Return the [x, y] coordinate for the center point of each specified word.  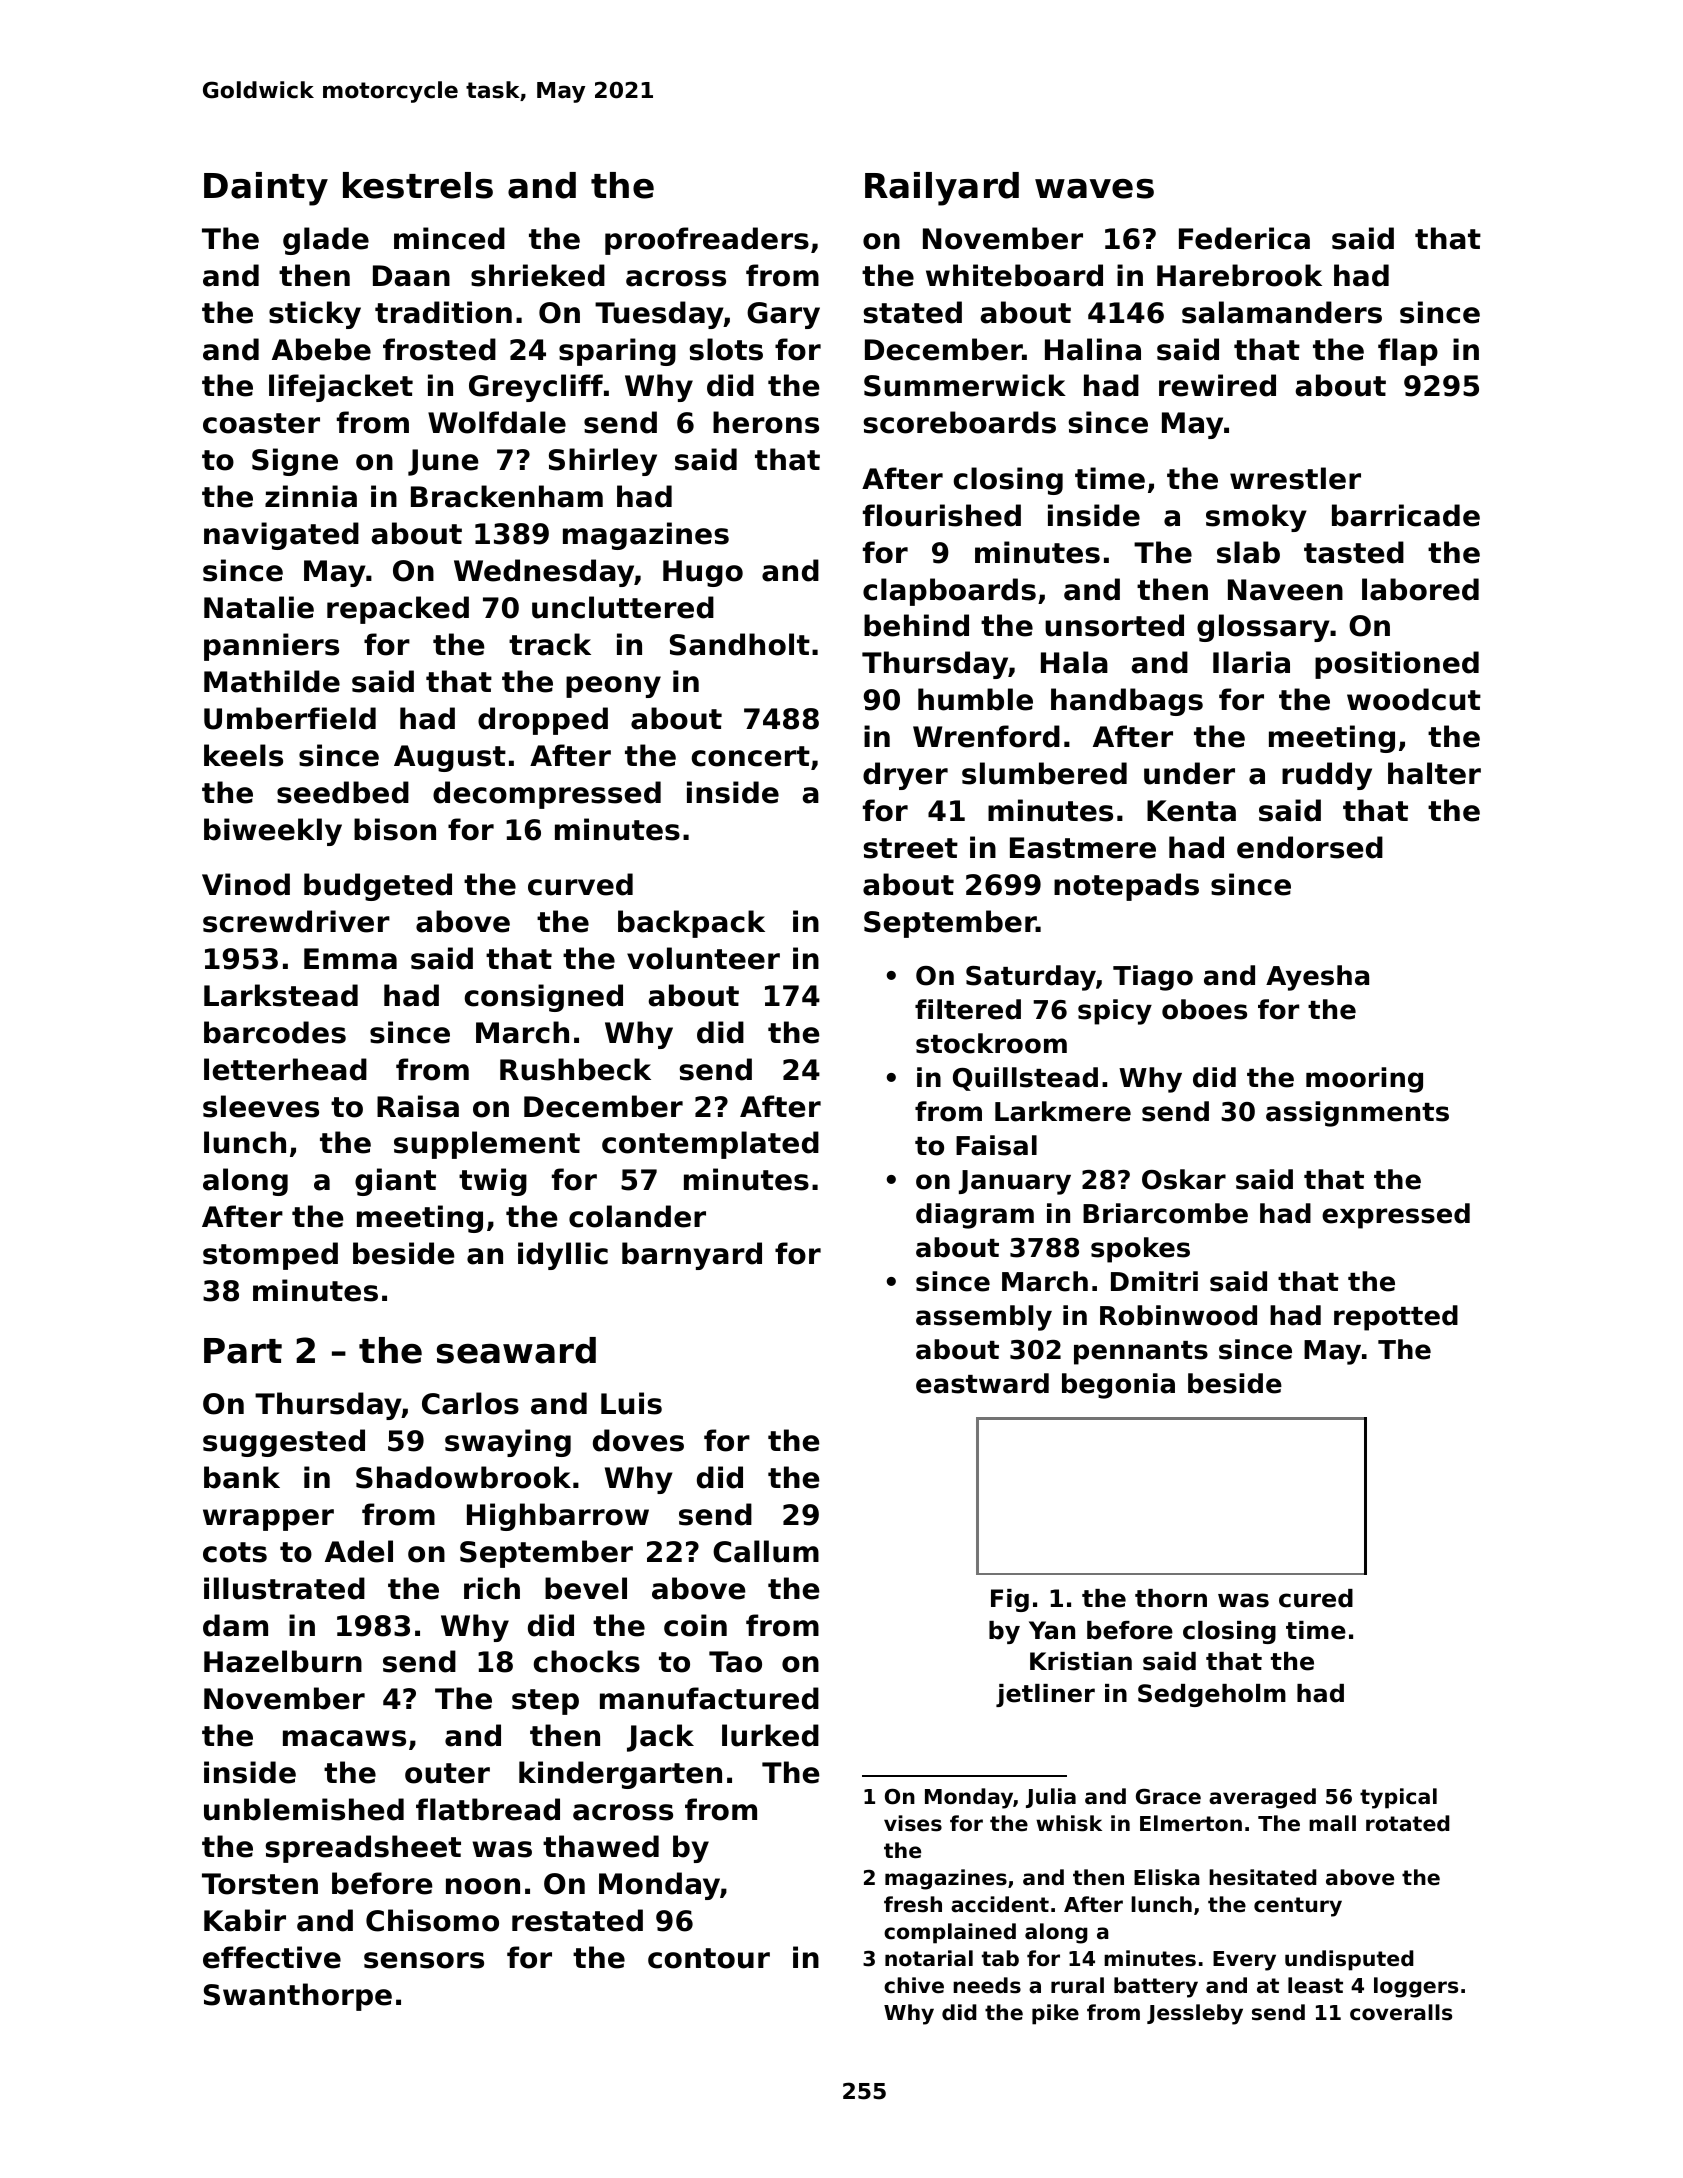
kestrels [418, 185]
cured [1316, 1598]
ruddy [1327, 776]
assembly [984, 1318]
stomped [270, 1256]
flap [1408, 352]
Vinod [246, 884]
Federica [1244, 238]
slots [726, 349]
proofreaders [707, 241]
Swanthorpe [298, 1997]
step [545, 1702]
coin [695, 1625]
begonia [1118, 1386]
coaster [261, 423]
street [911, 848]
